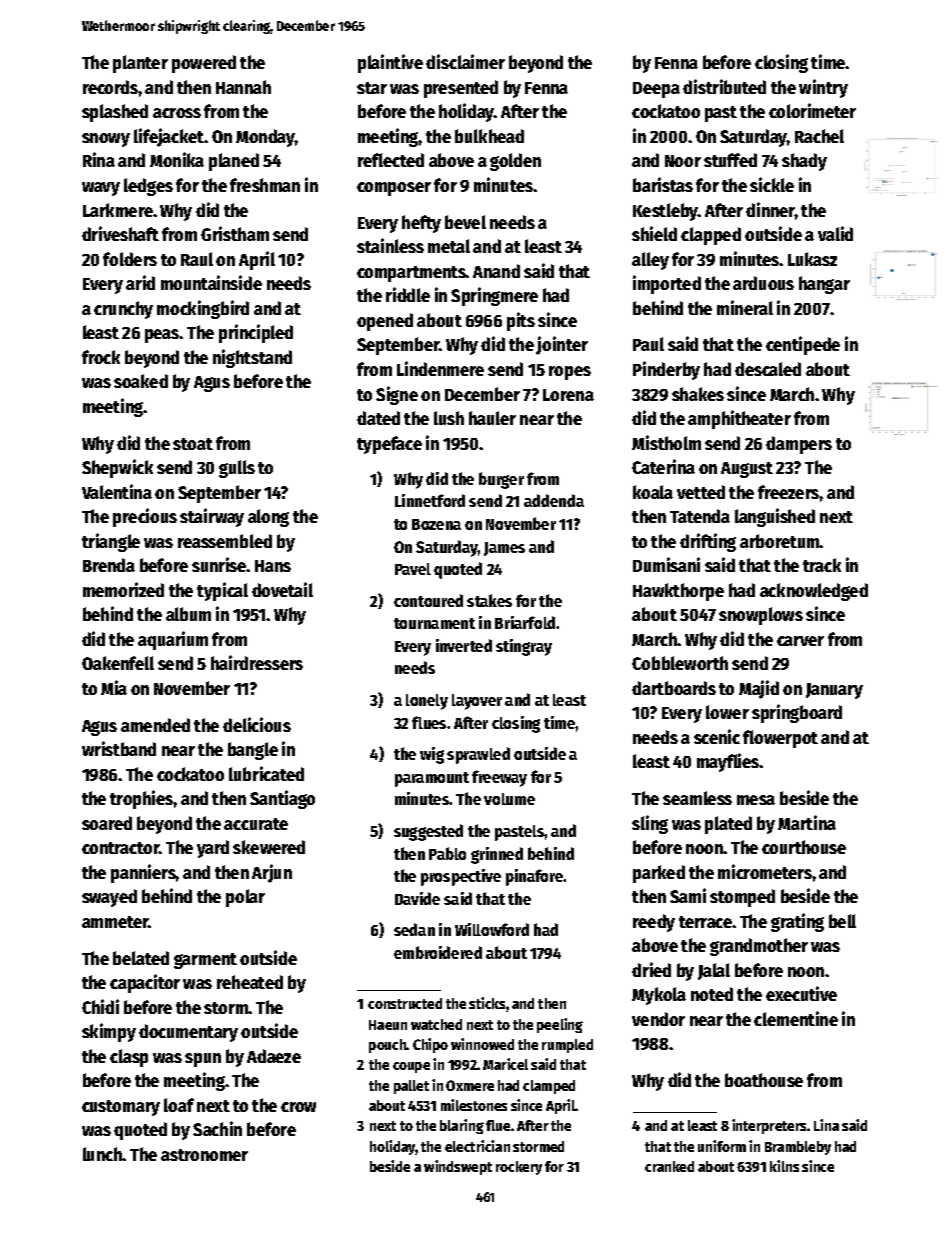  Describe the element at coordinates (204, 64) in the screenshot. I see `powered` at that location.
